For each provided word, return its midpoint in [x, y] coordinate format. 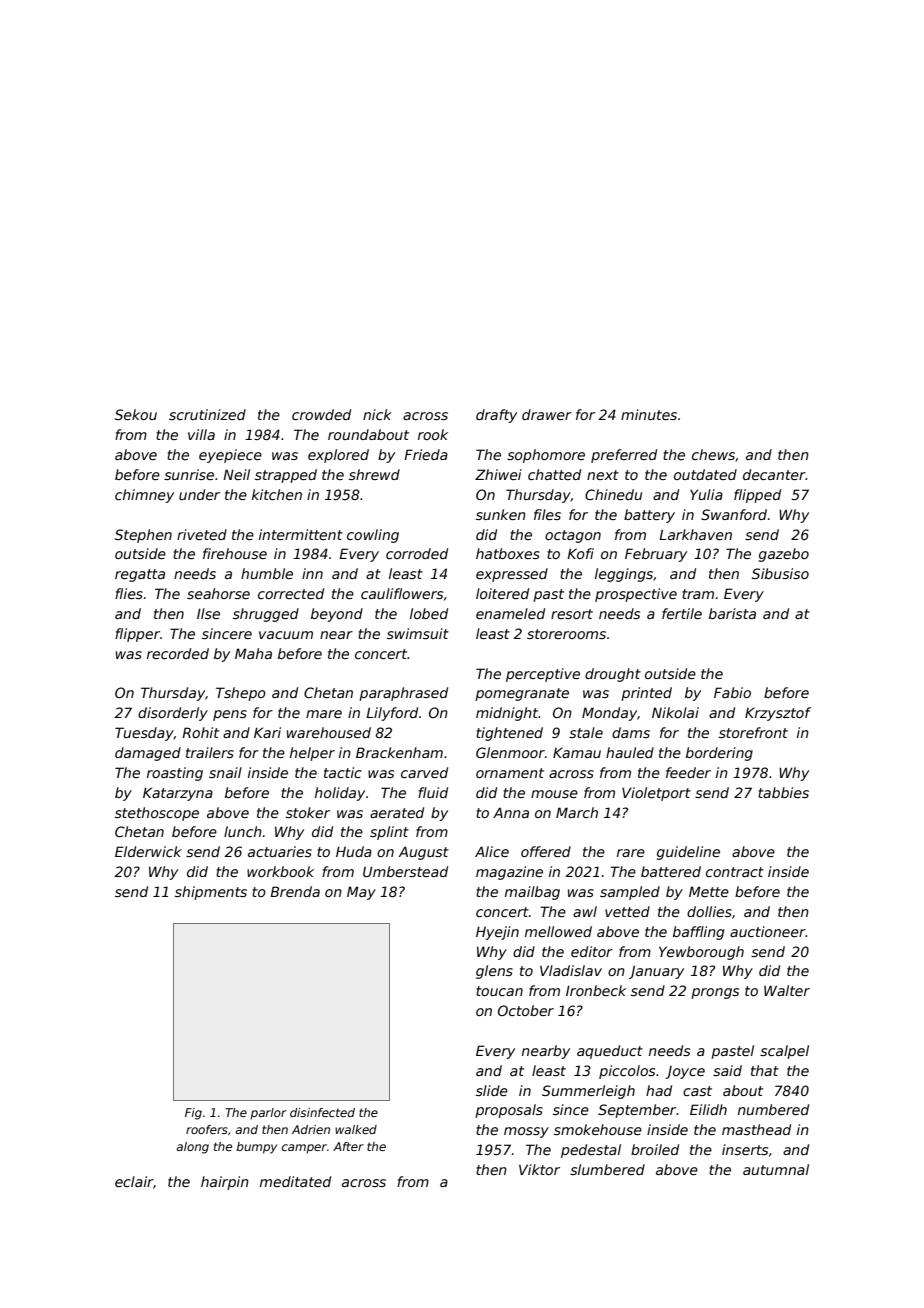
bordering [719, 754]
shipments [211, 893]
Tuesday [144, 734]
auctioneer [768, 931]
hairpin [225, 1183]
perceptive [543, 675]
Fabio [732, 692]
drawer [547, 414]
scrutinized [207, 414]
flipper [137, 635]
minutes [649, 414]
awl [585, 911]
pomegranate [522, 694]
